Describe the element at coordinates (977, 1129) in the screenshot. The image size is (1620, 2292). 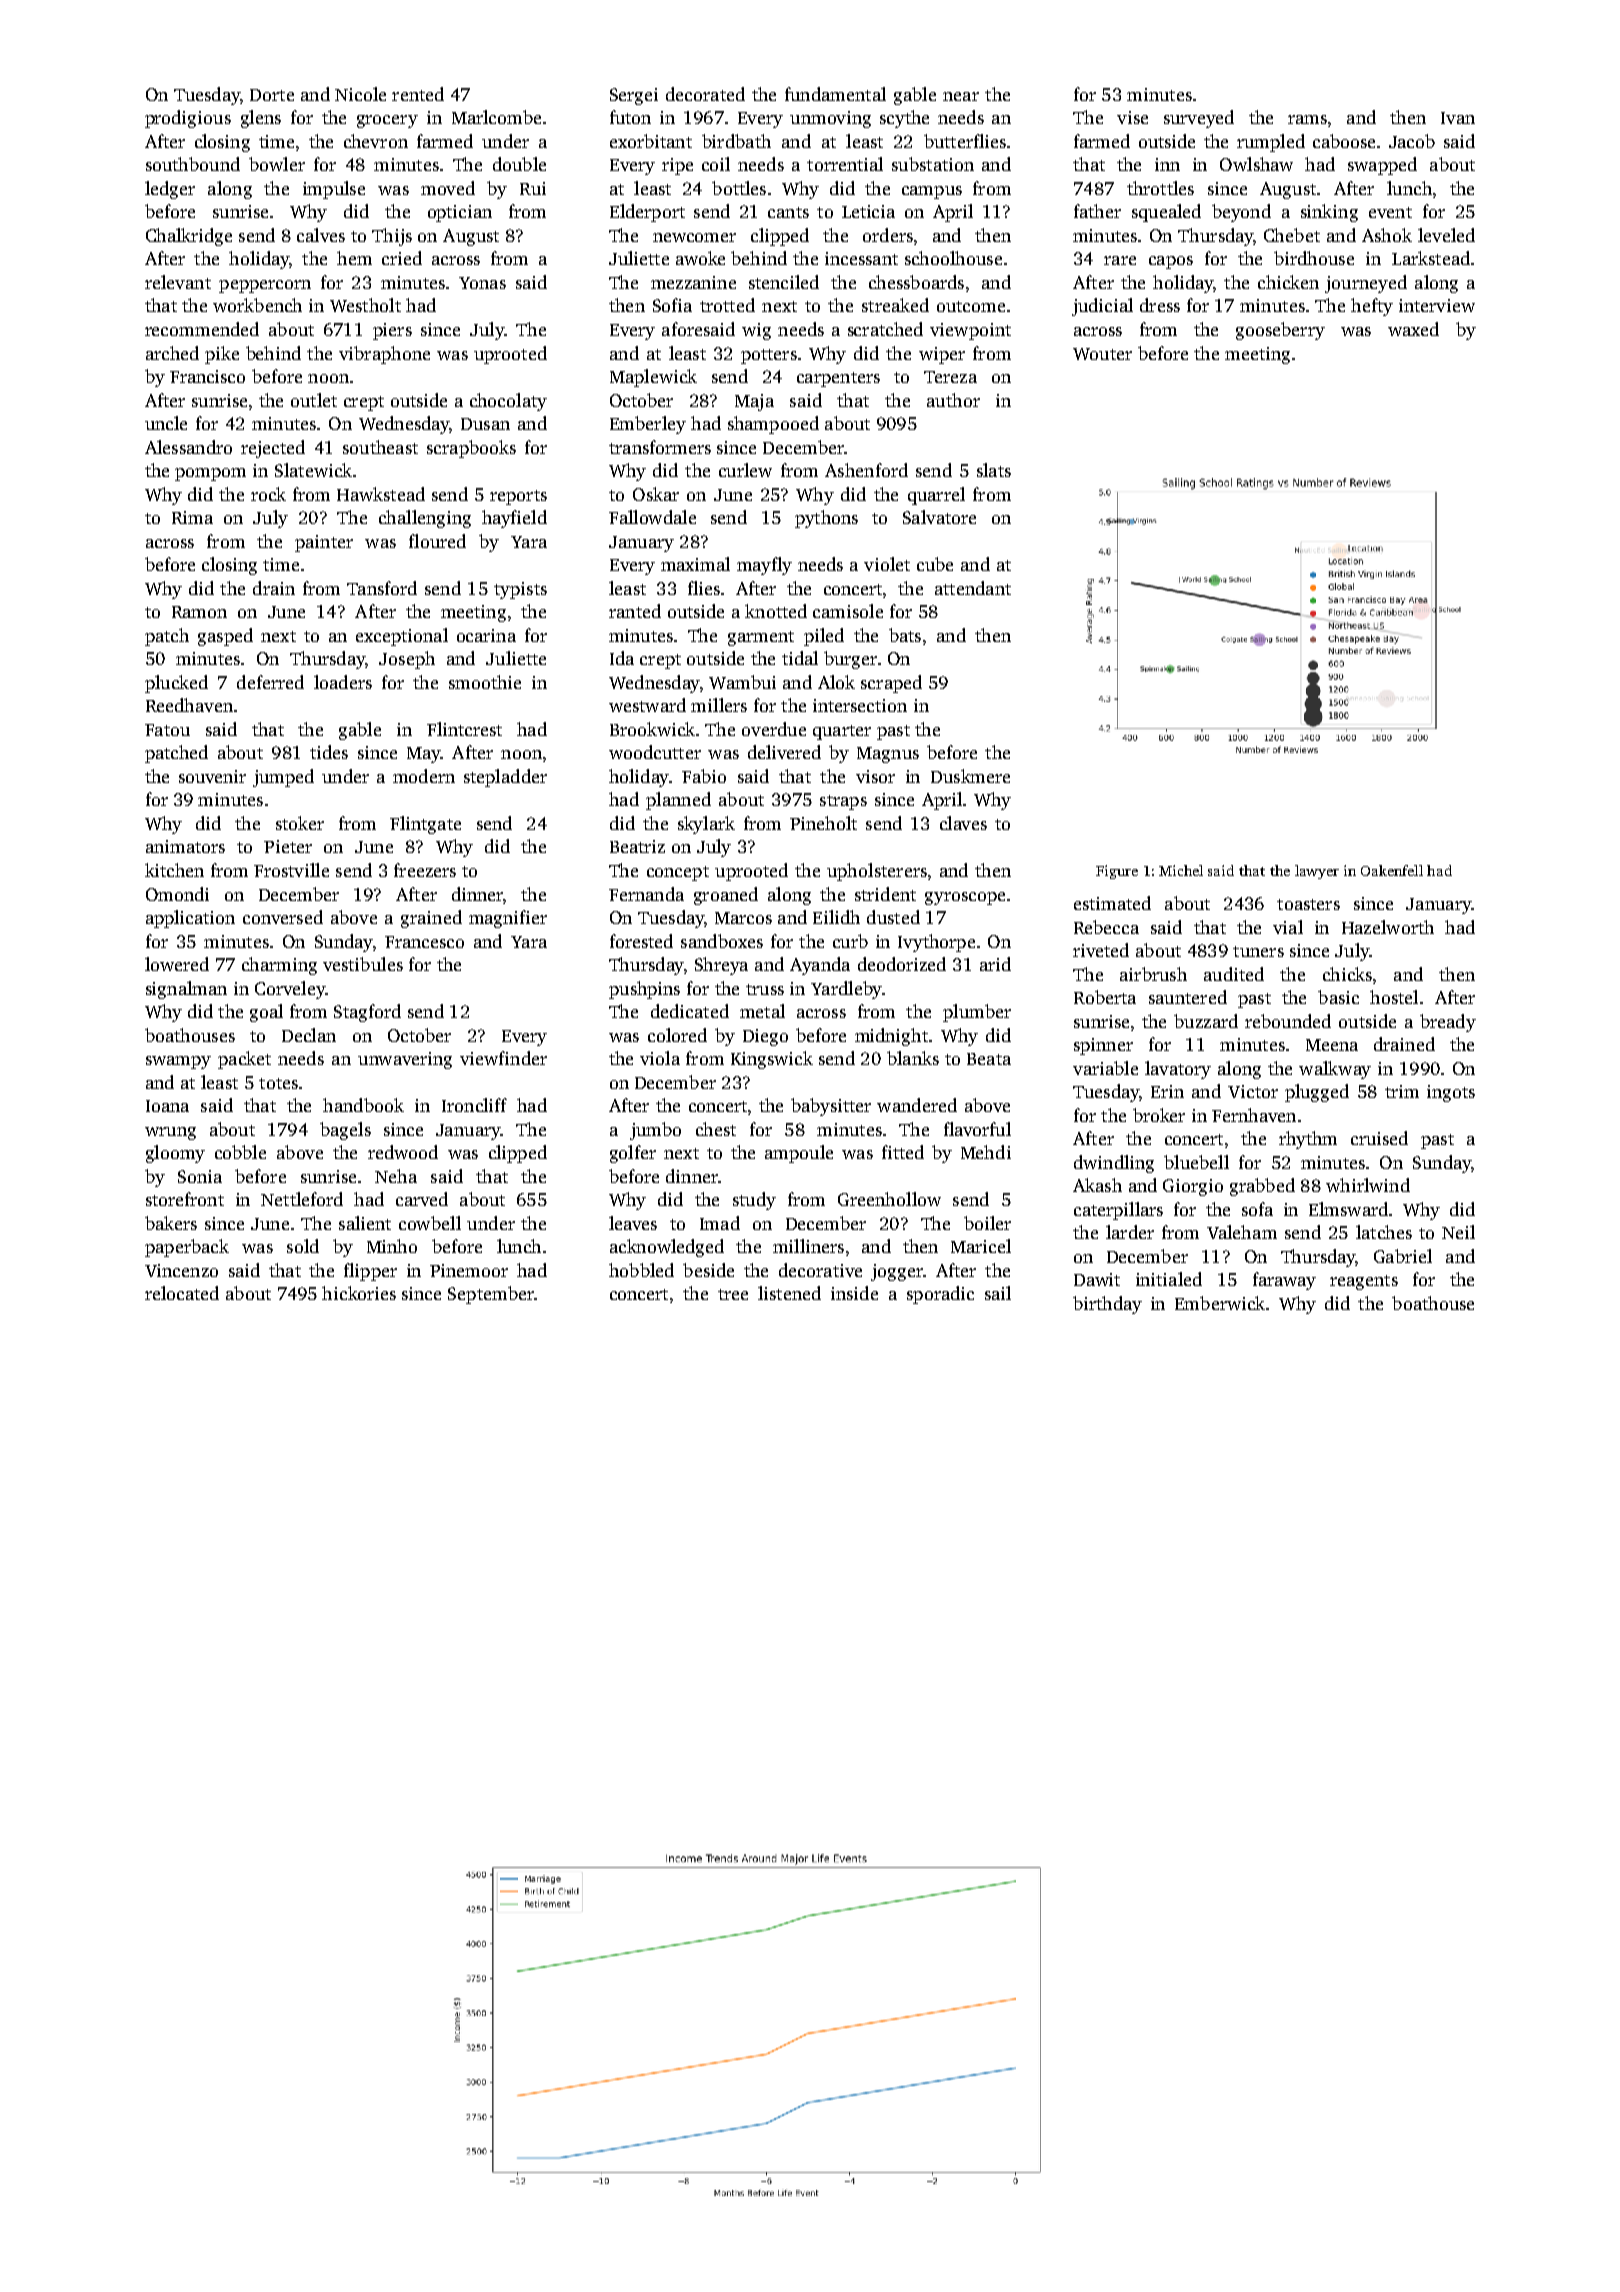
I see `flavorful` at that location.
